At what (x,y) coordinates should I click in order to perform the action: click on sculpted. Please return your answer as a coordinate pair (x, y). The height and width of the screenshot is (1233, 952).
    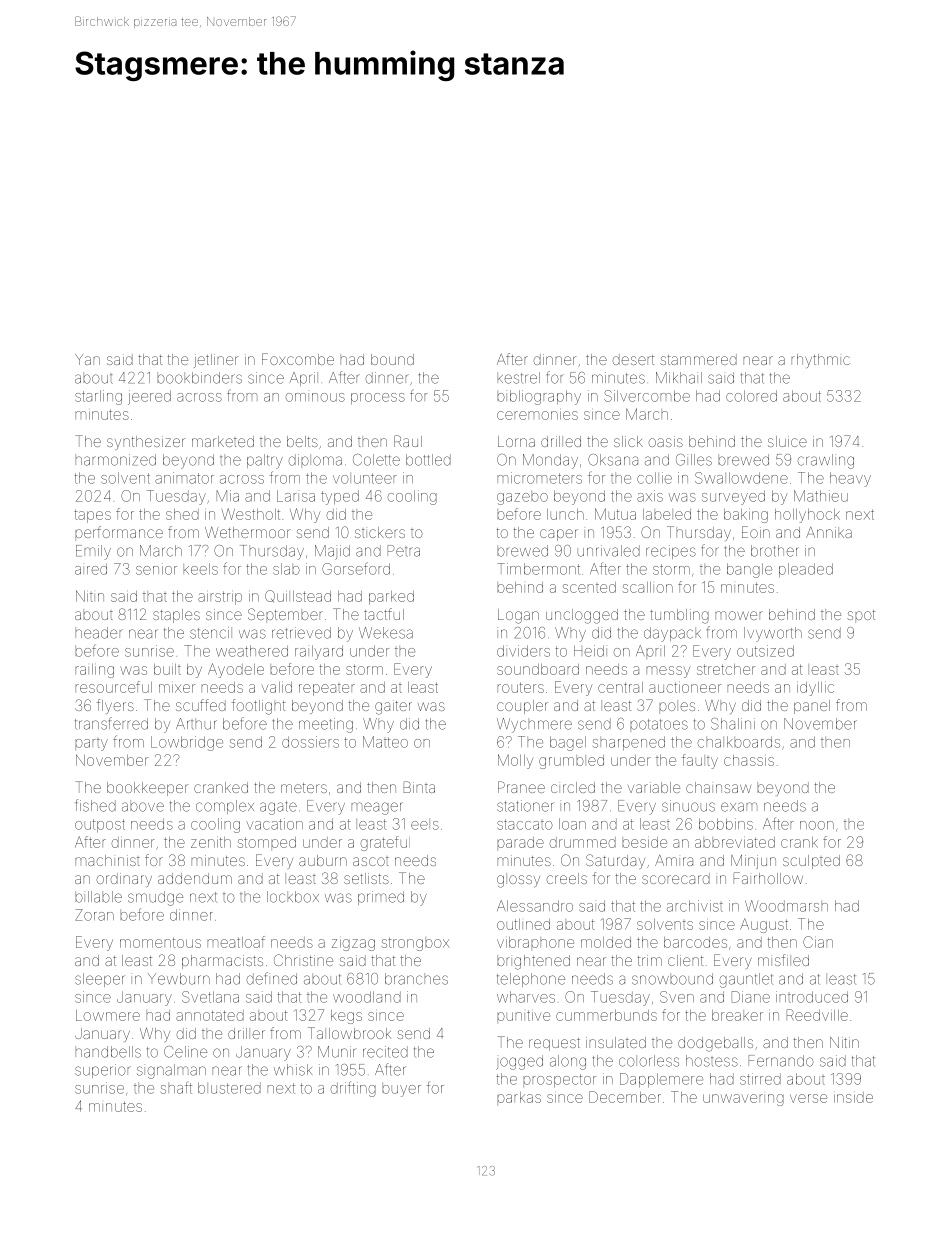
    Looking at the image, I should click on (811, 862).
